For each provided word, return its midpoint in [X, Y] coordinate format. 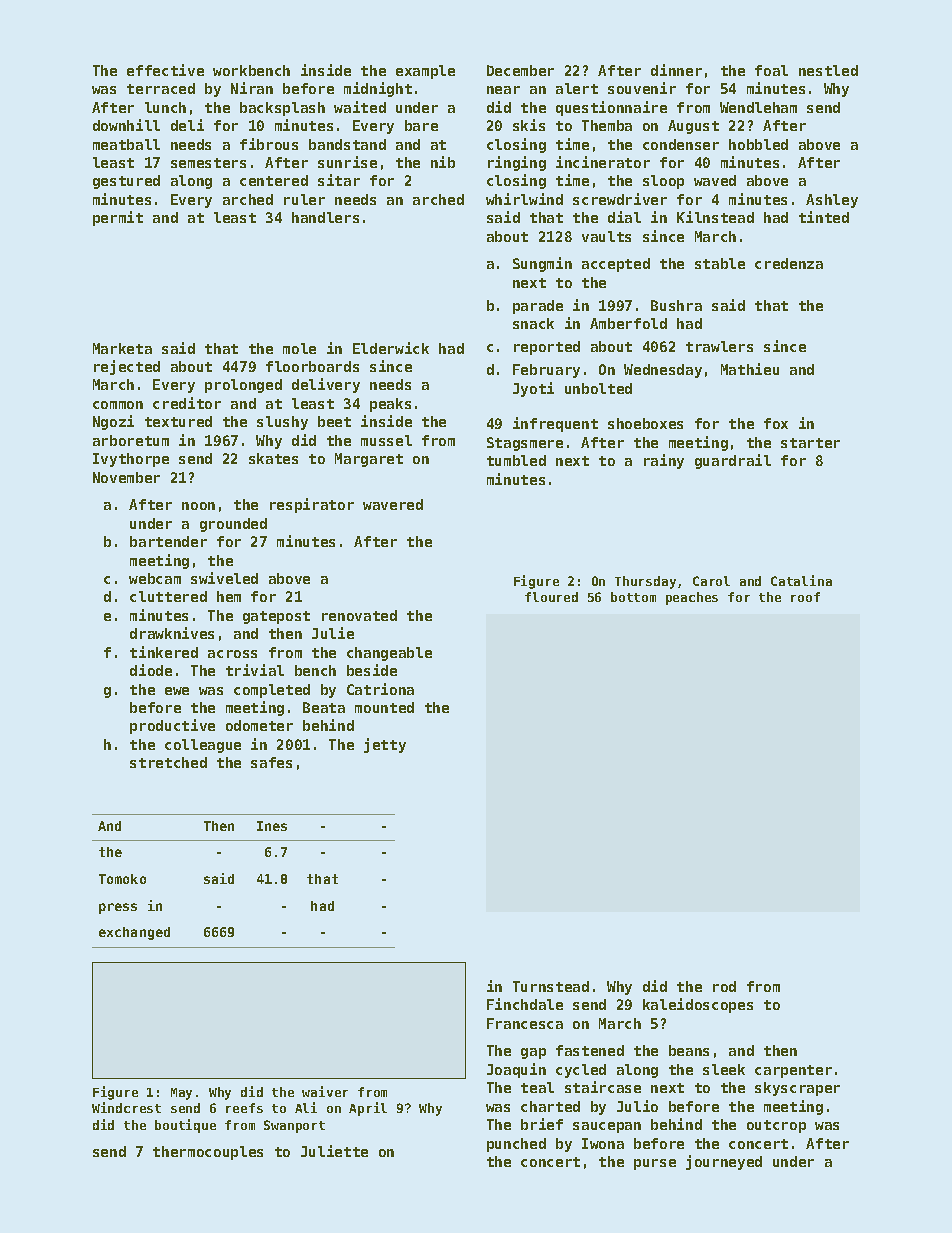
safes [271, 762]
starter [810, 443]
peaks [390, 405]
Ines [272, 826]
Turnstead [551, 986]
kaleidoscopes [698, 1005]
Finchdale [525, 1004]
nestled [828, 70]
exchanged [134, 933]
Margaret [369, 460]
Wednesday [663, 371]
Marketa [122, 348]
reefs [244, 1108]
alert [577, 88]
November [126, 477]
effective [165, 70]
